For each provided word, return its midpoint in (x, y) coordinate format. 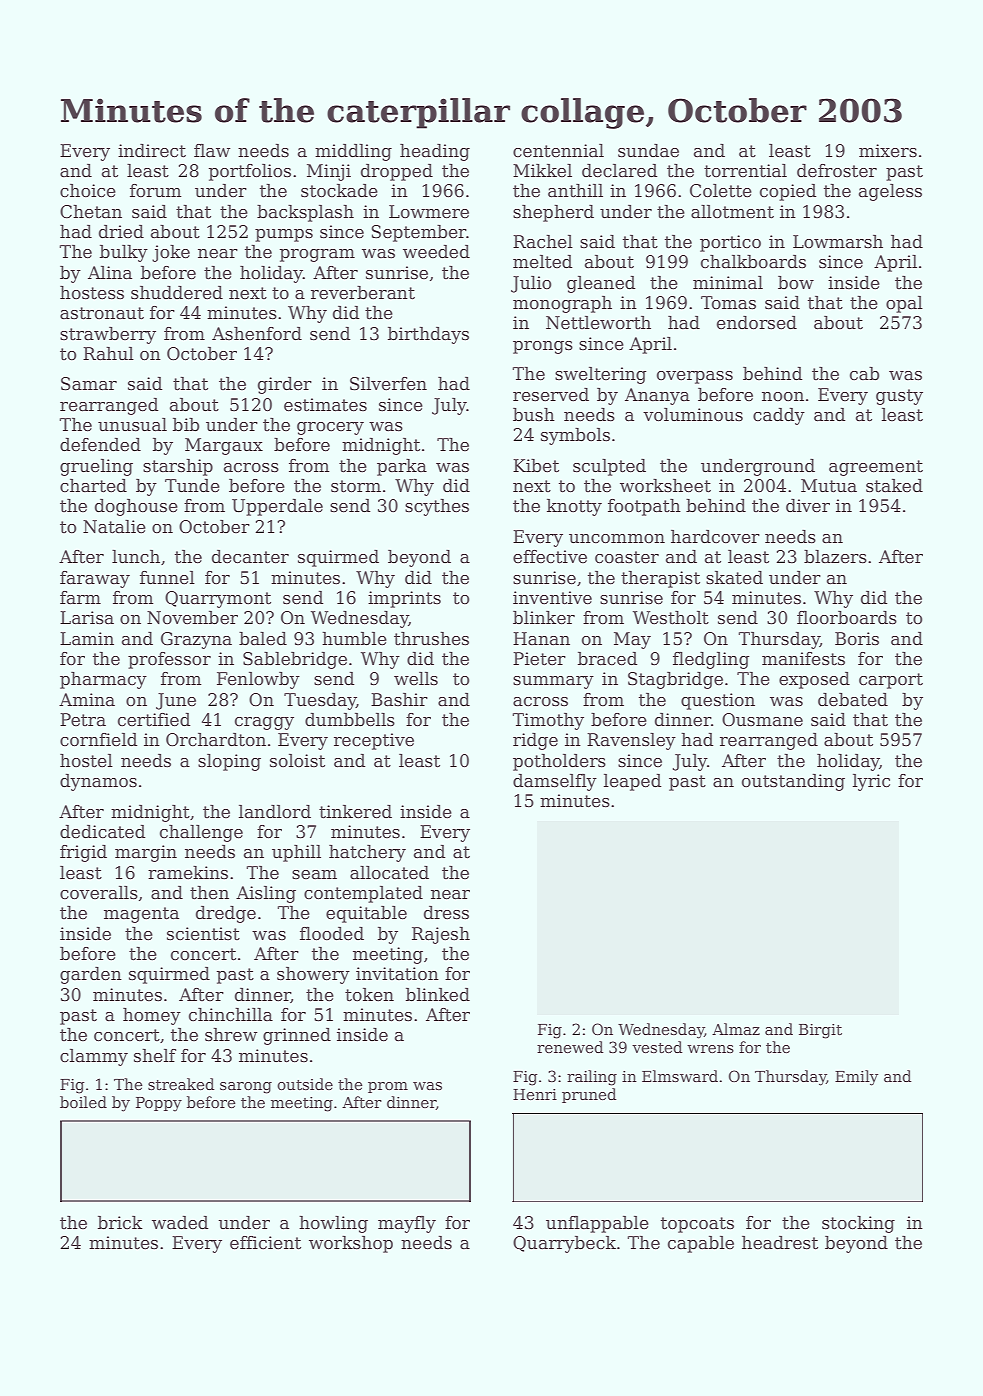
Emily (856, 1078)
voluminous (693, 415)
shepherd (553, 213)
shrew (231, 1035)
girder (285, 385)
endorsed (757, 323)
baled (263, 639)
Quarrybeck (564, 1244)
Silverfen (388, 384)
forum (155, 191)
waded (180, 1223)
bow (796, 283)
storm (356, 486)
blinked (438, 995)
